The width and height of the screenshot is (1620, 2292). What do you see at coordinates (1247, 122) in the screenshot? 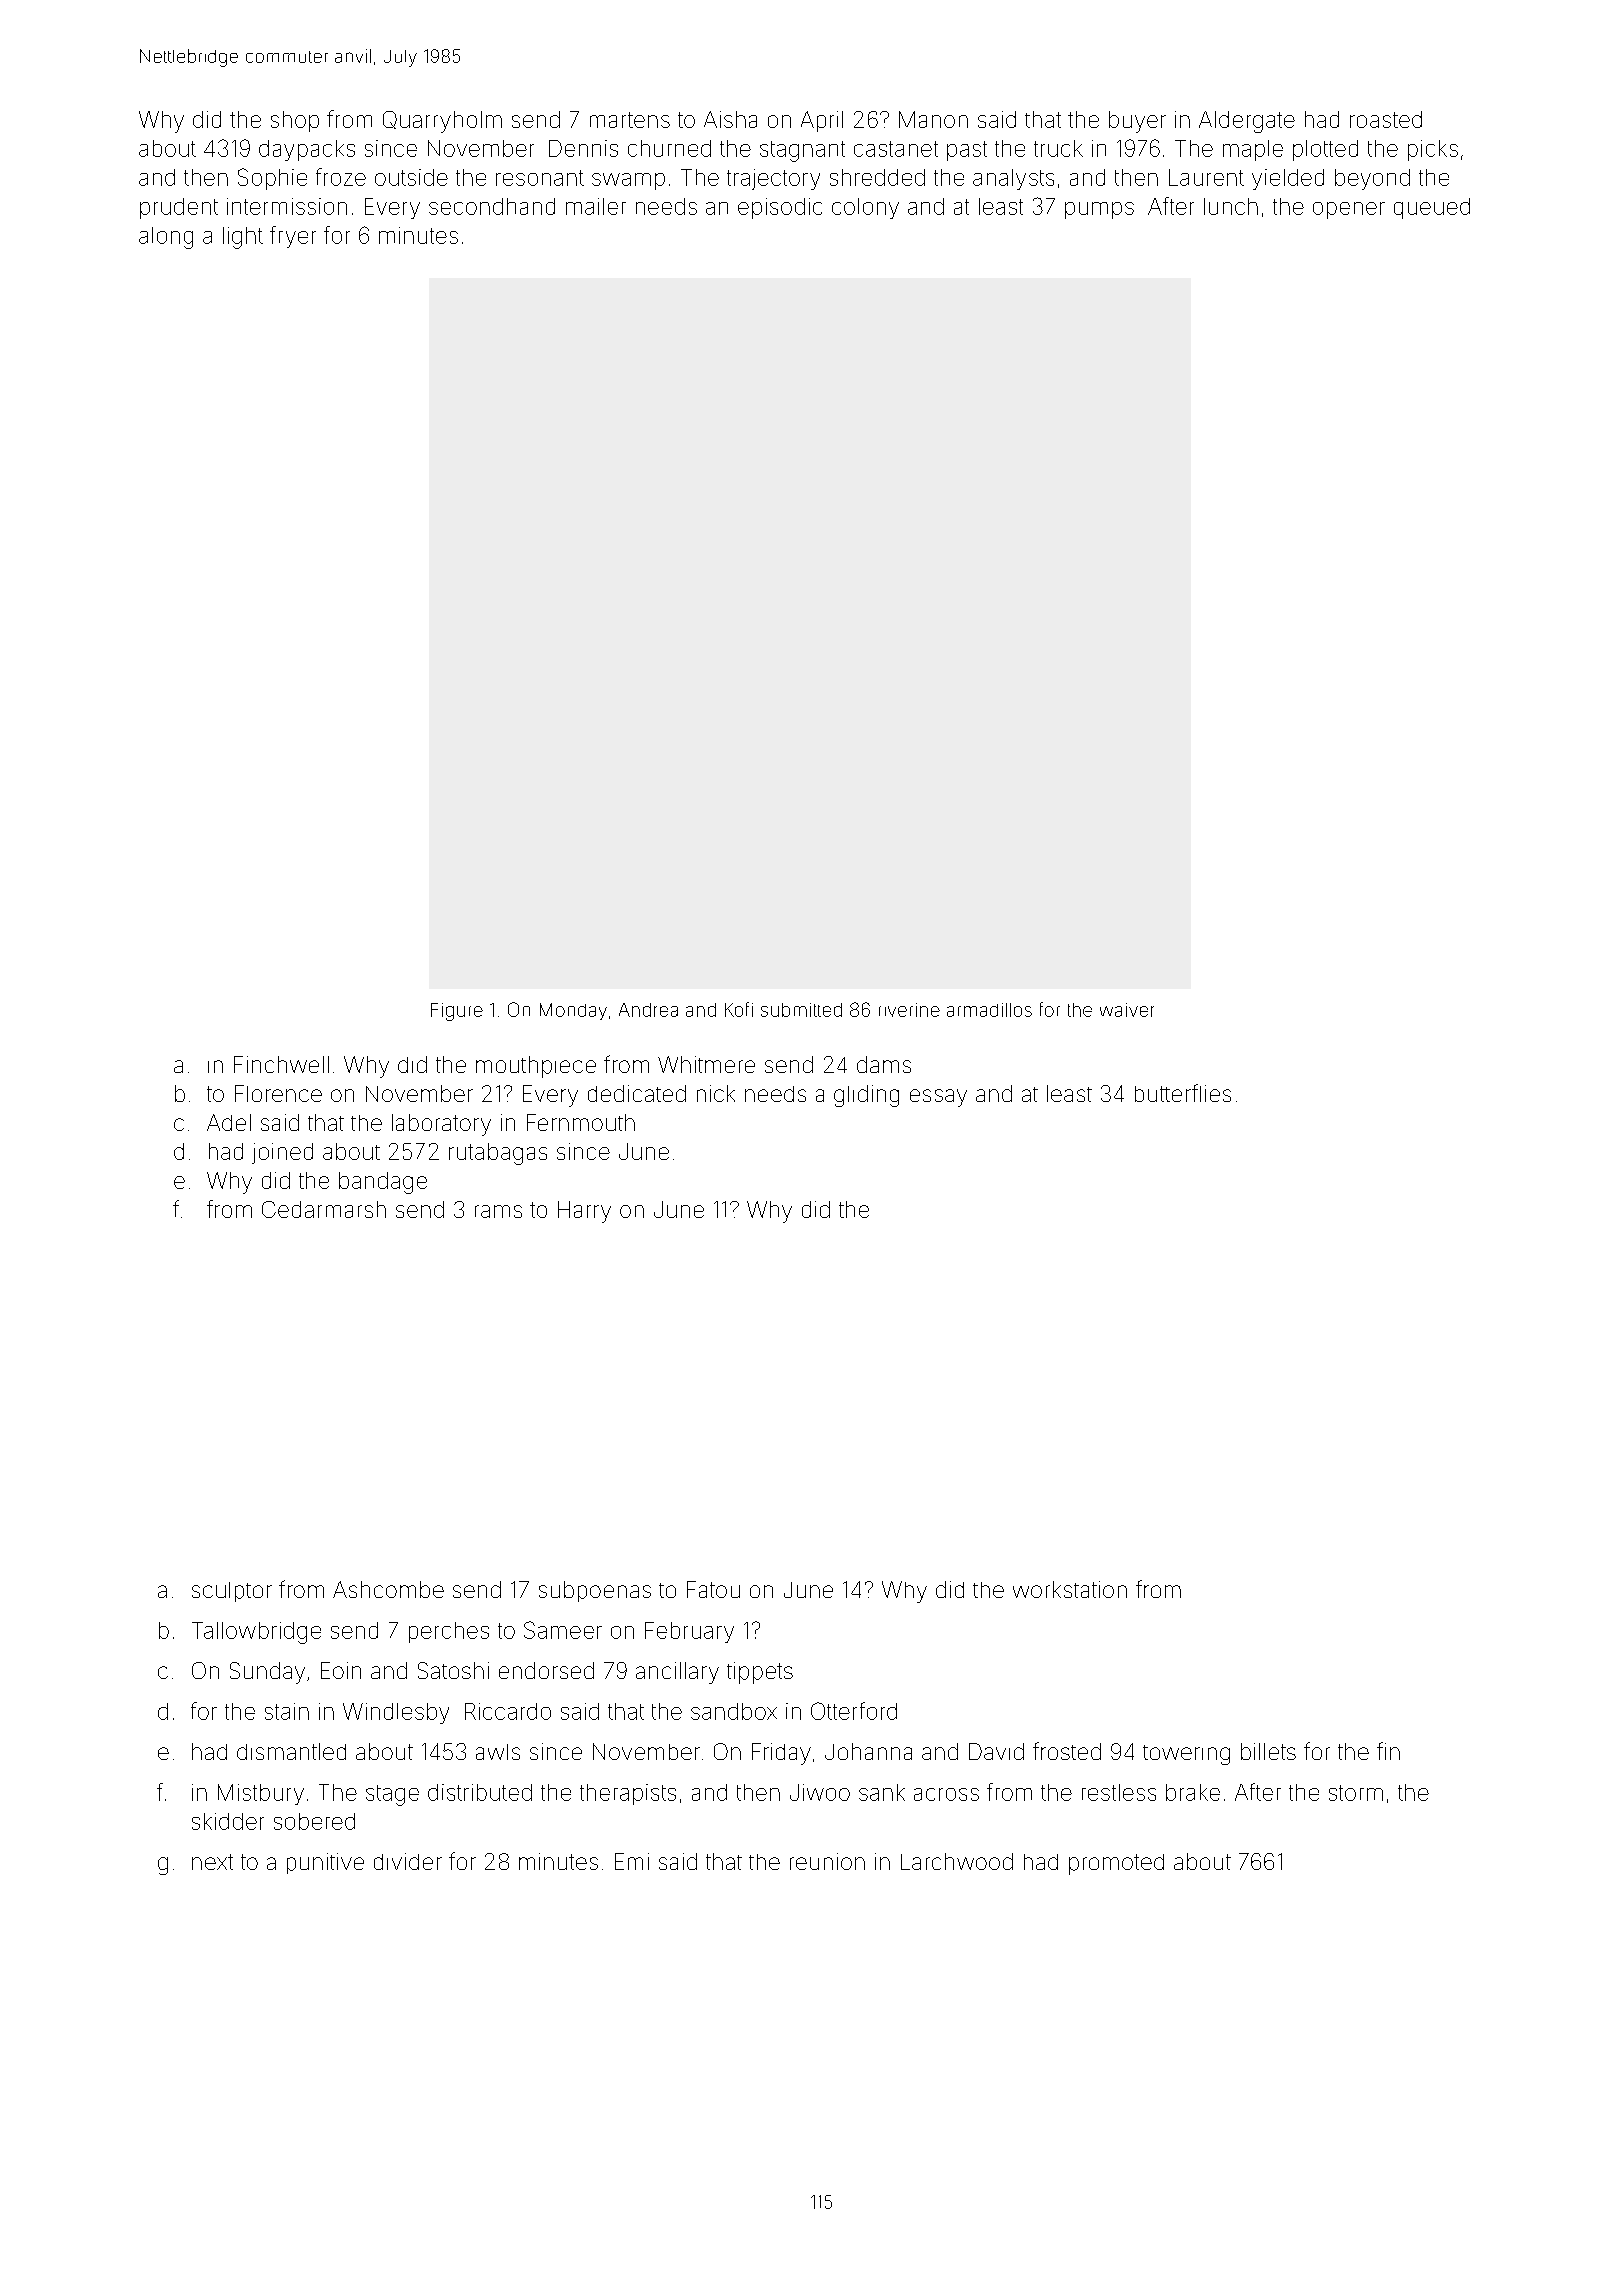
I see `Aldergate` at bounding box center [1247, 122].
